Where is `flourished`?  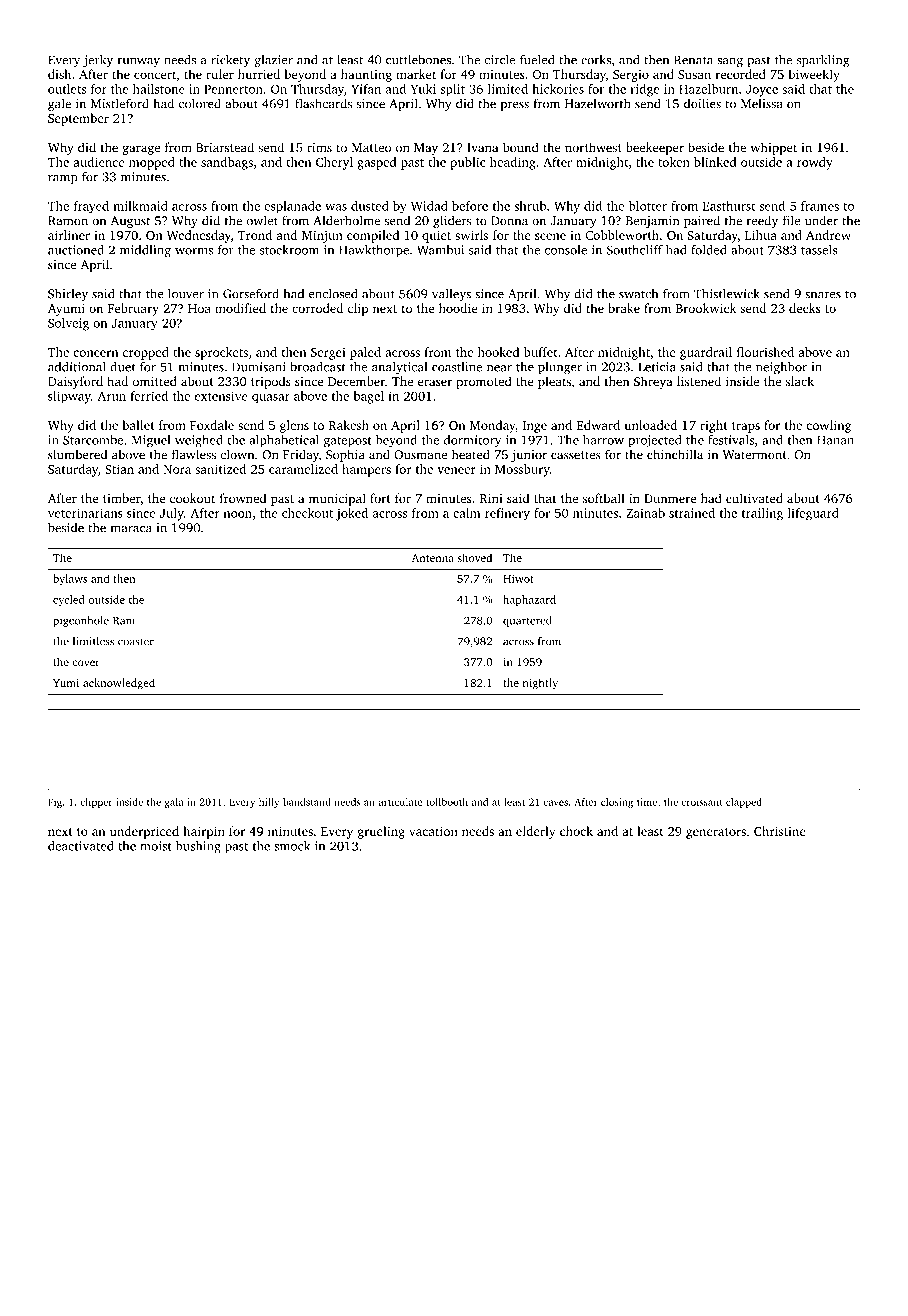
flourished is located at coordinates (765, 352).
